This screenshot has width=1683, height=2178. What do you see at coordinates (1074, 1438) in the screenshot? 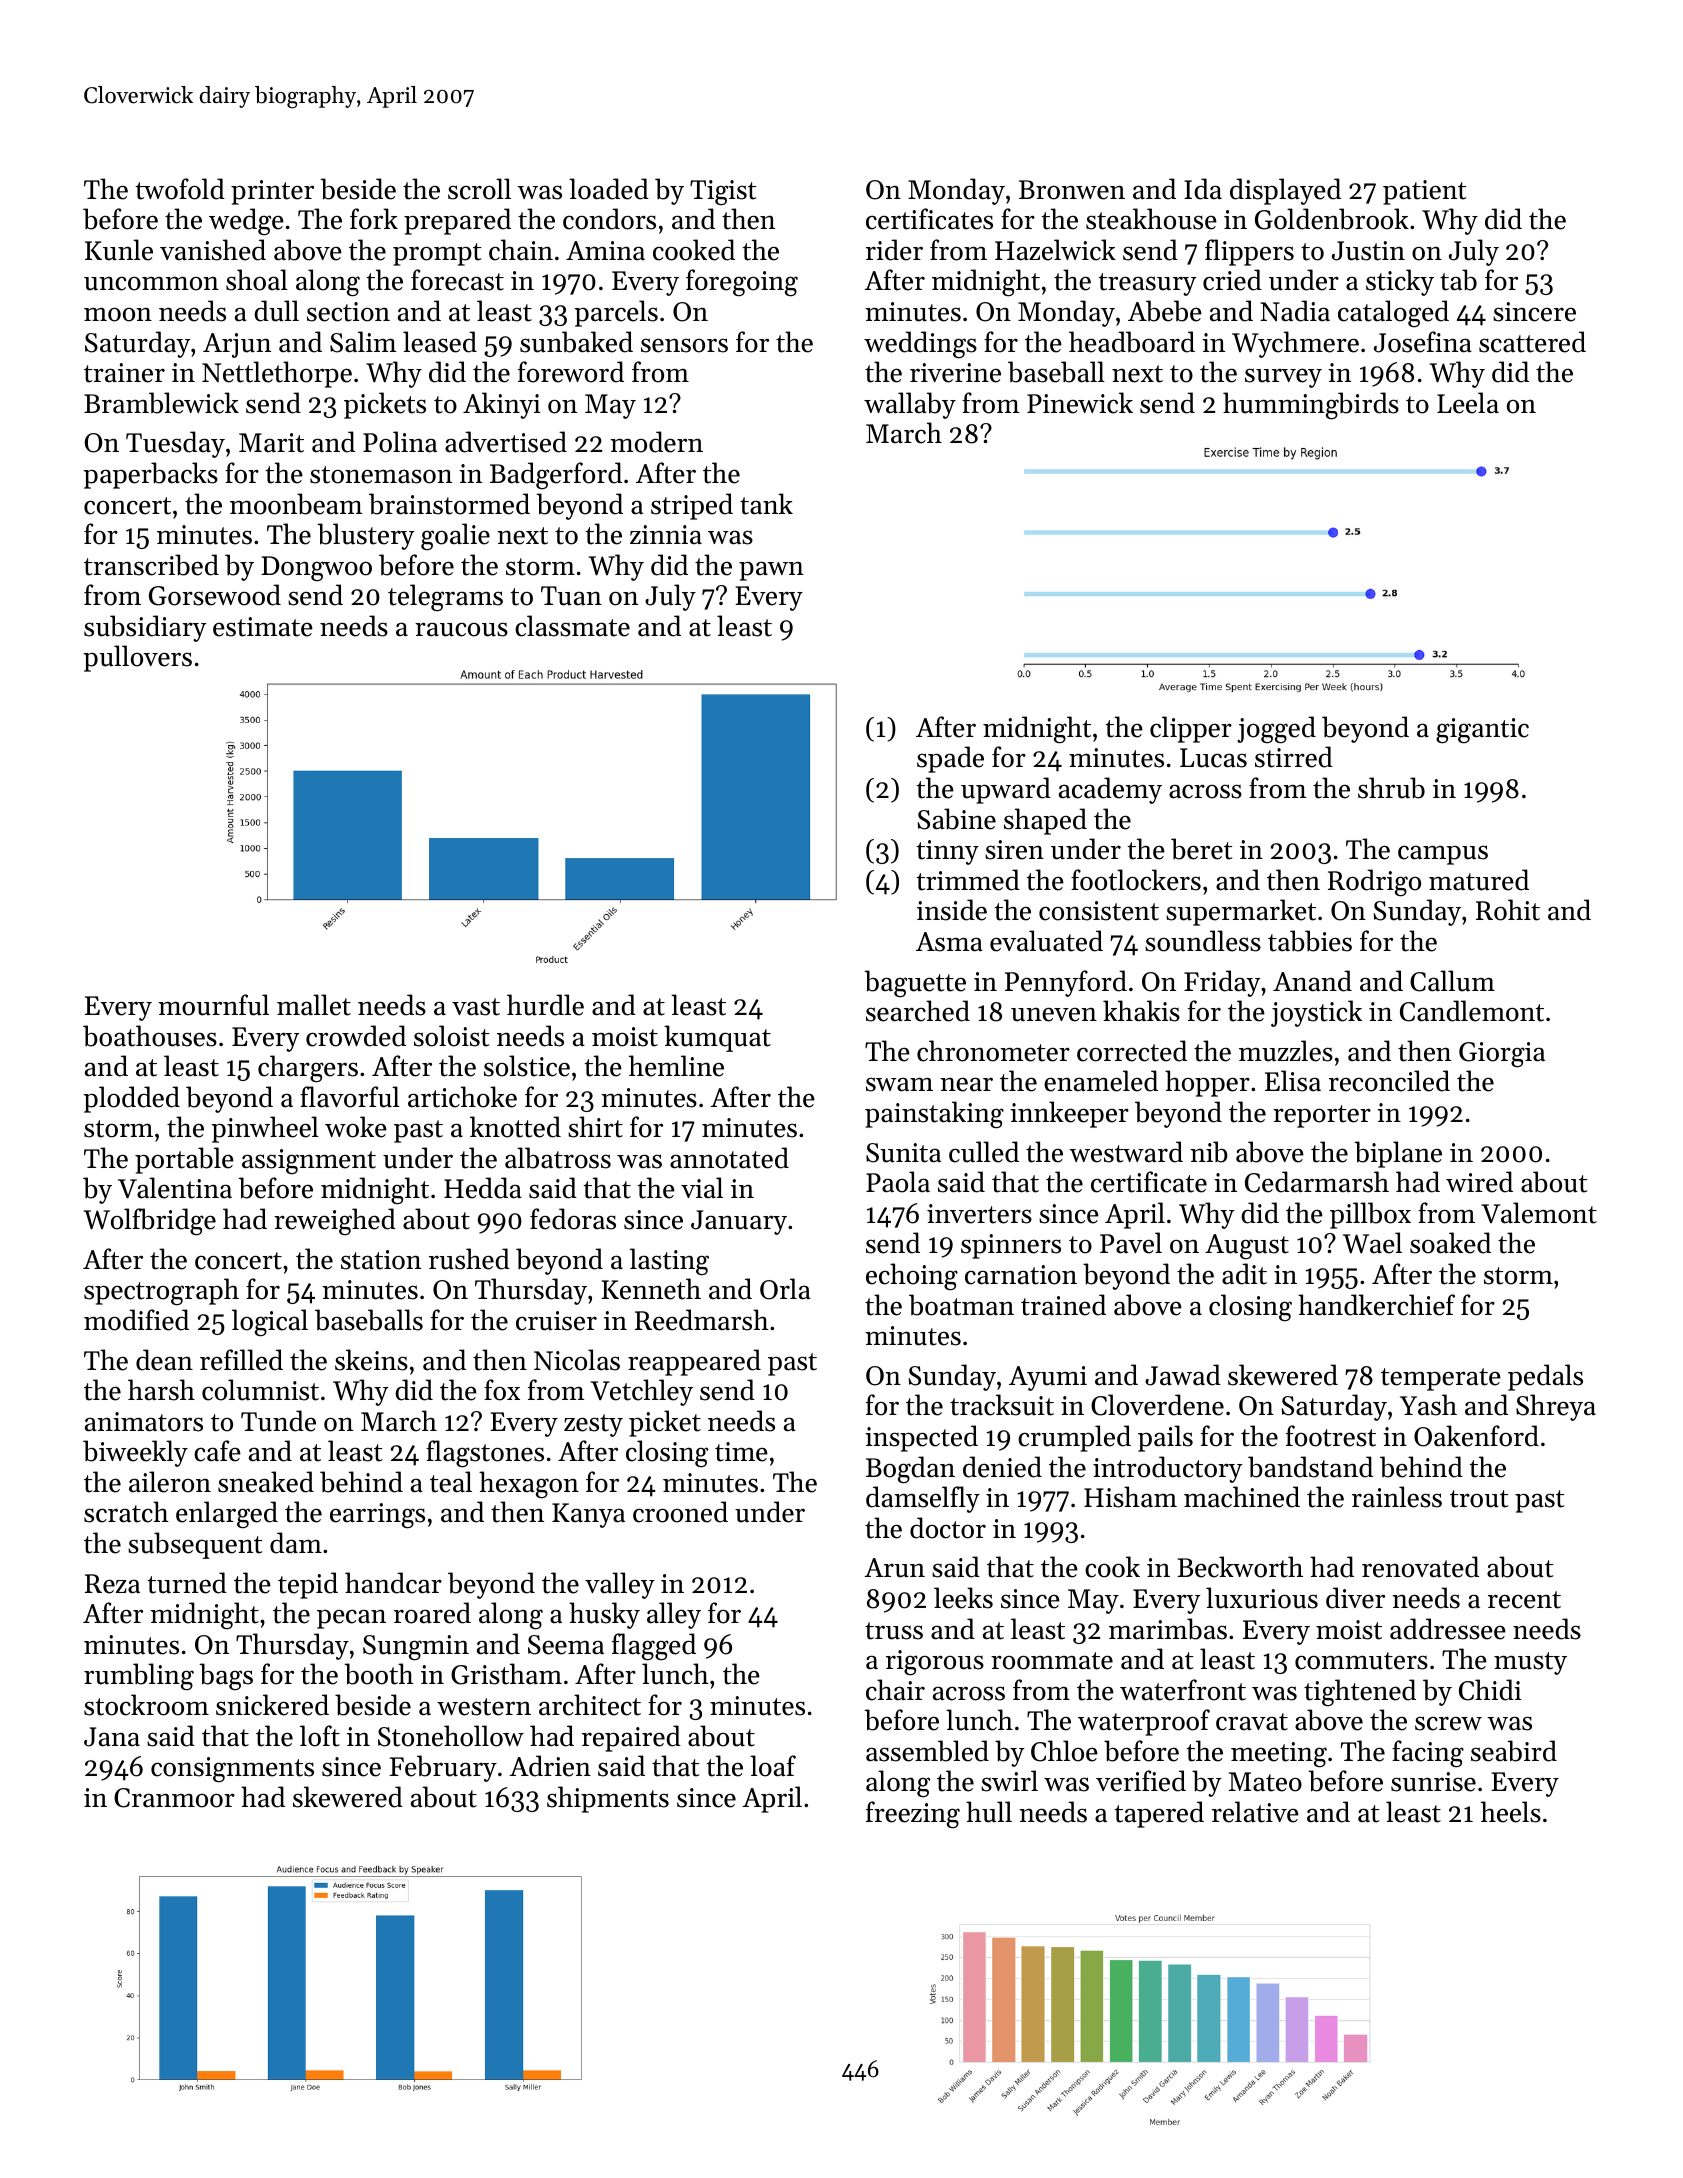
I see `crumpled` at bounding box center [1074, 1438].
